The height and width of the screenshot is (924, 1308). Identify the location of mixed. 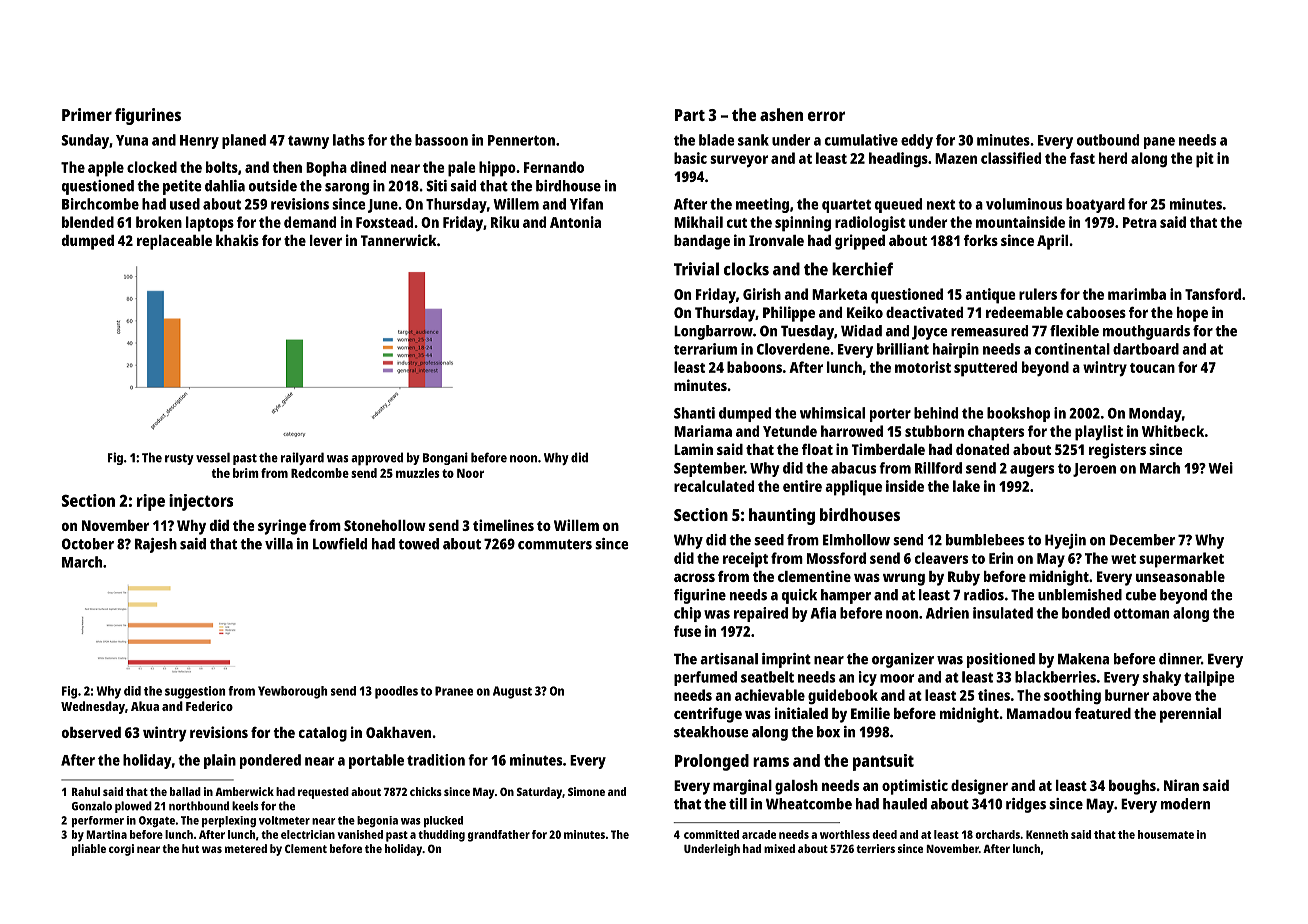
(779, 848).
